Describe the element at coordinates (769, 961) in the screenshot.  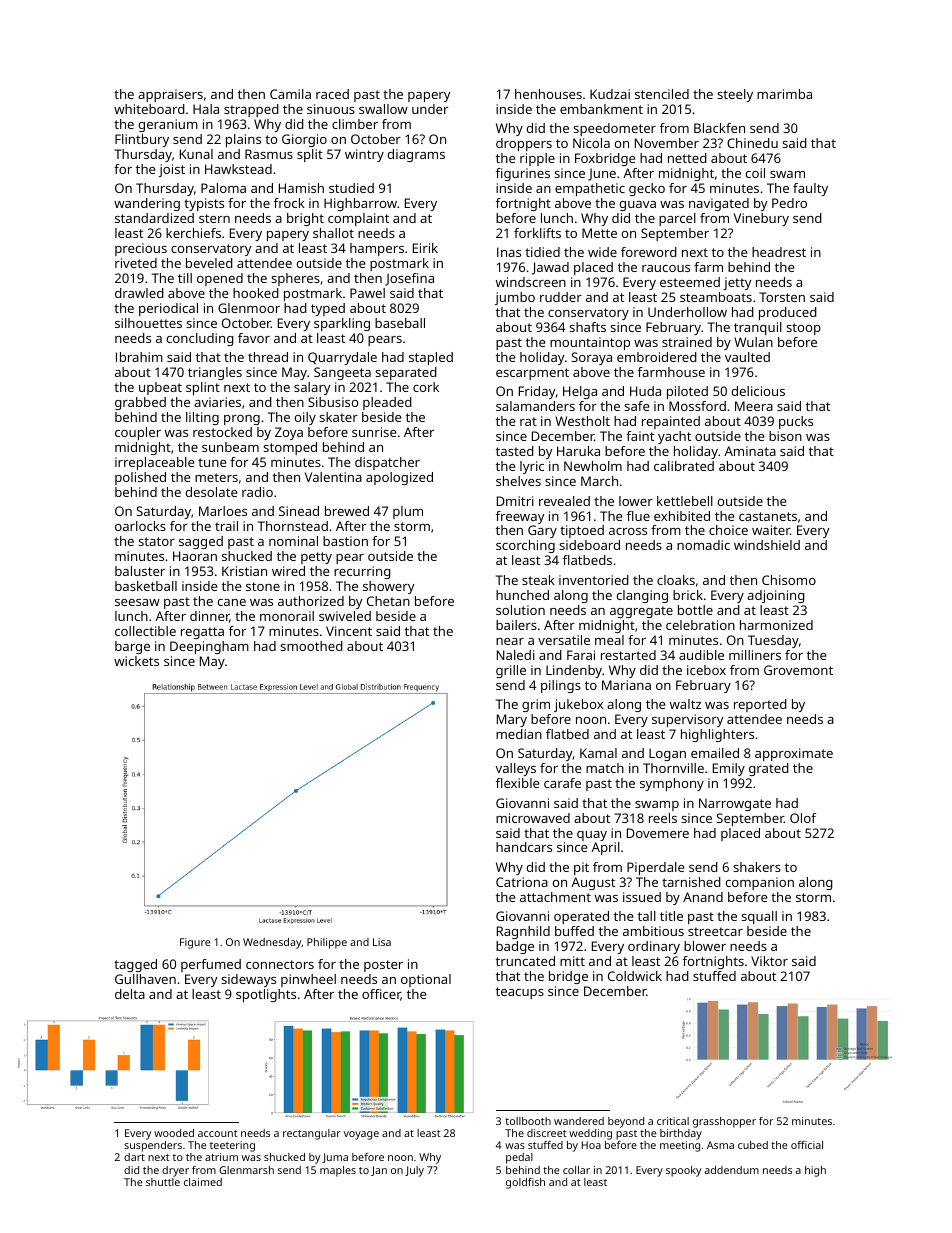
I see `Viktor` at that location.
